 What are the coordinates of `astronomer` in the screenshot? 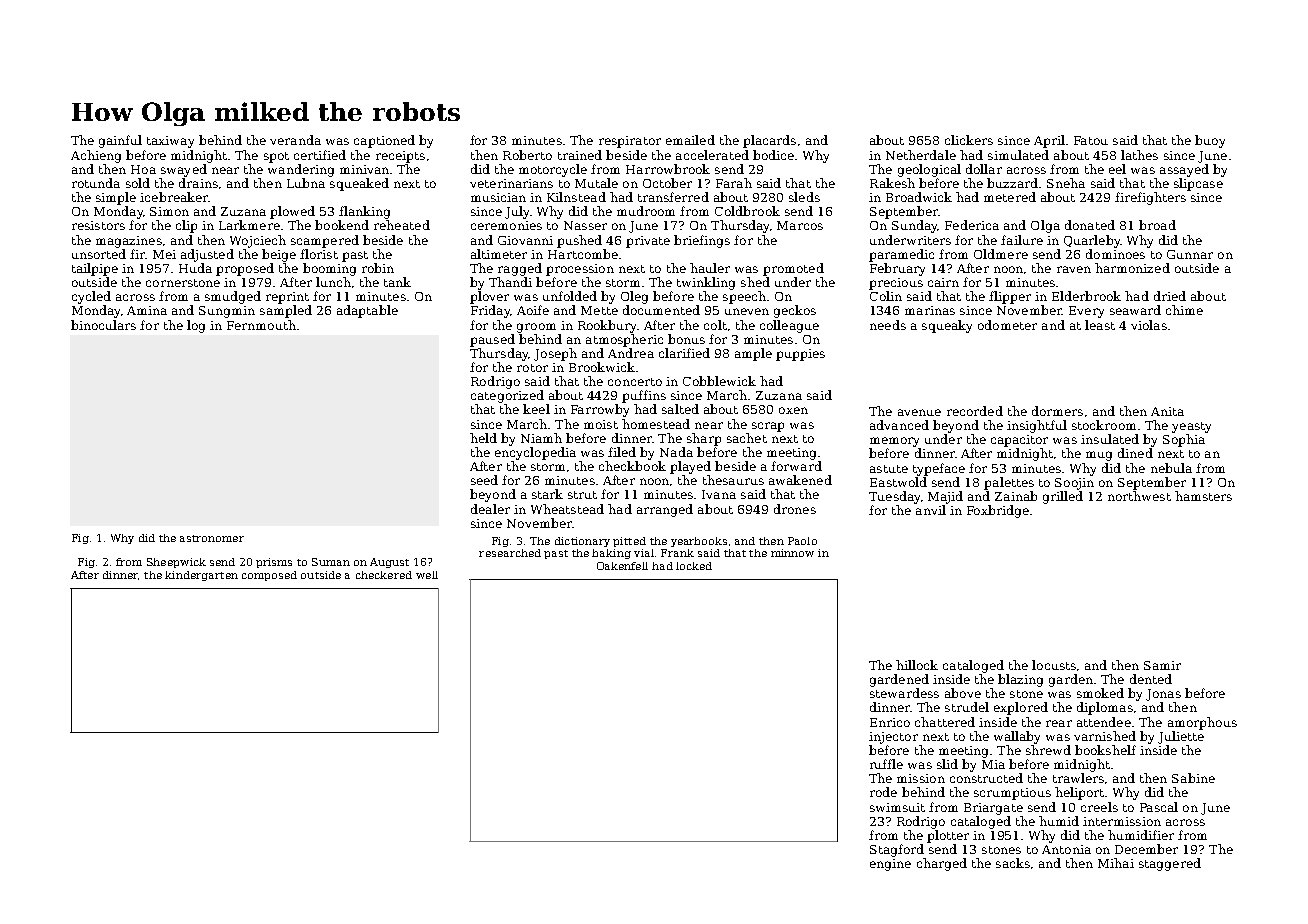 It's located at (212, 538).
